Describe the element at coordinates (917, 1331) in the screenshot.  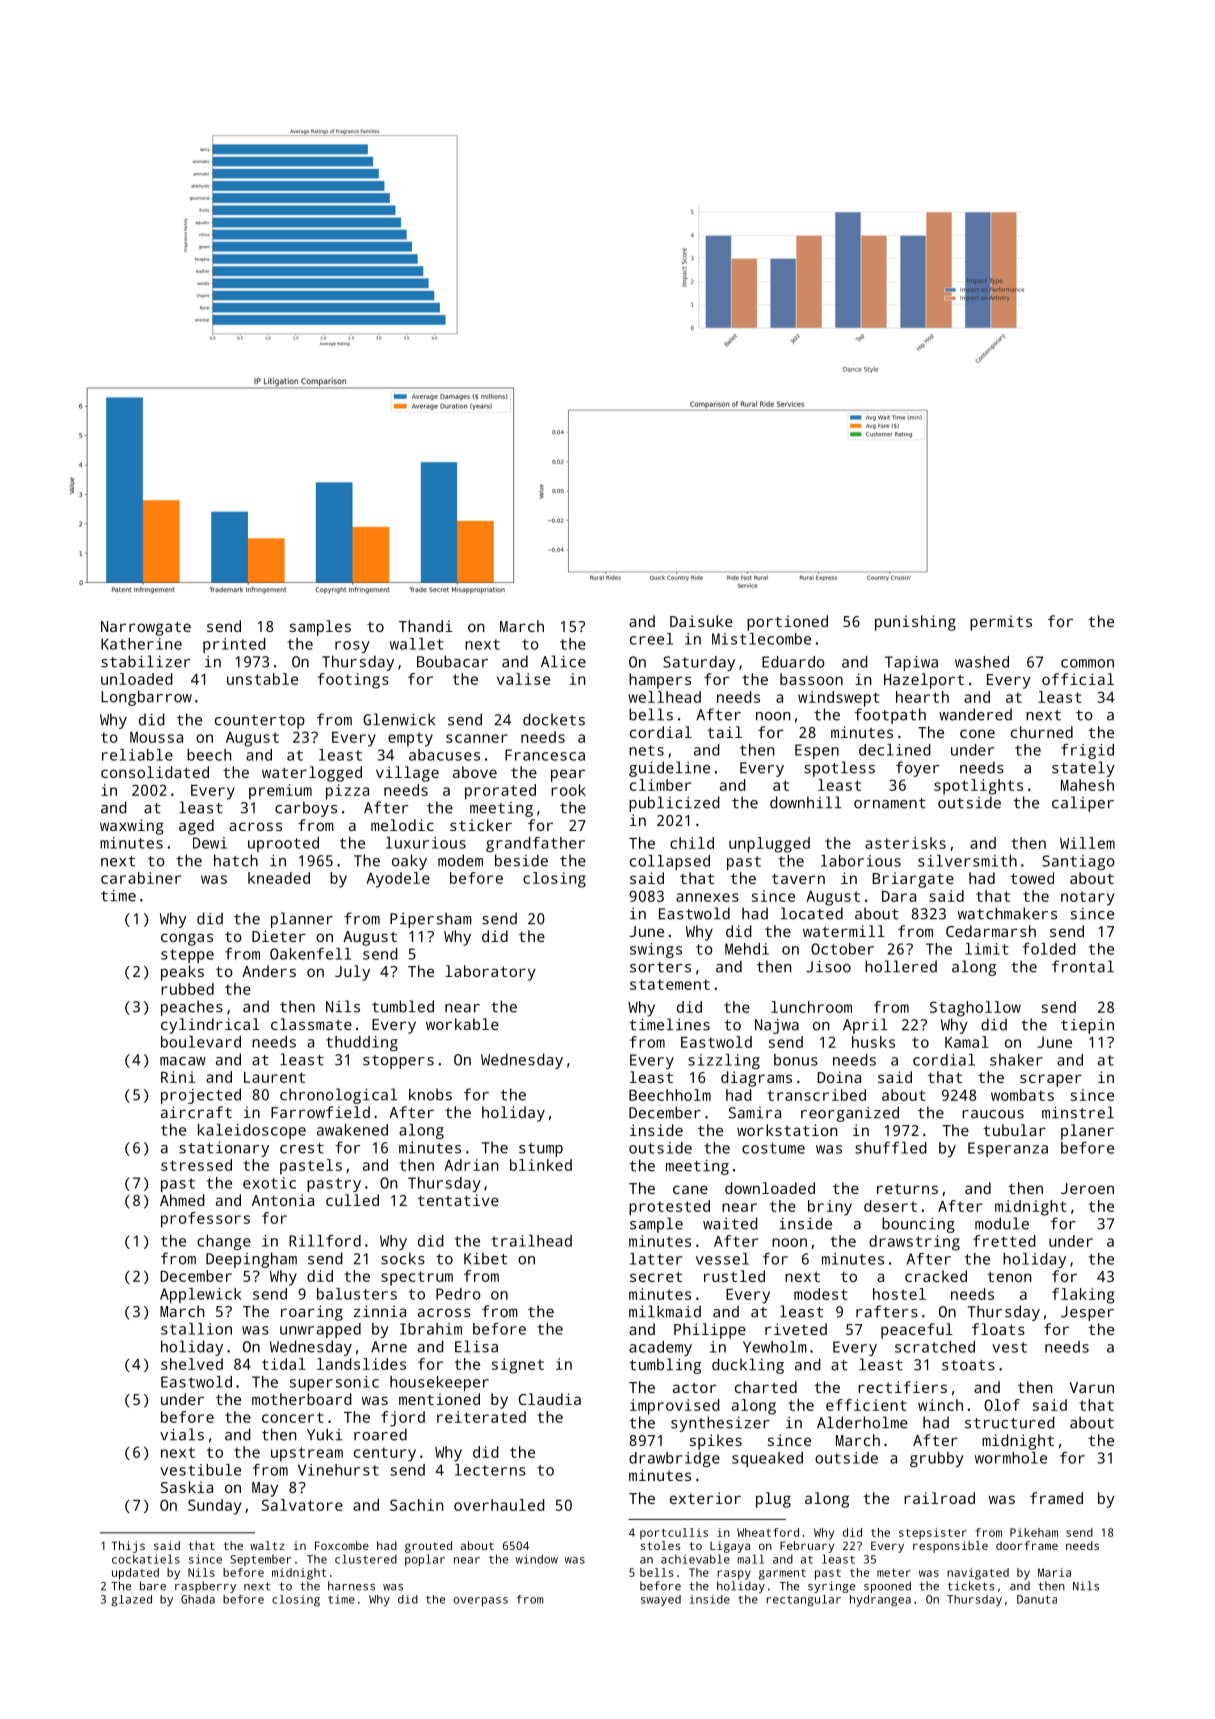
I see `peaceful` at that location.
